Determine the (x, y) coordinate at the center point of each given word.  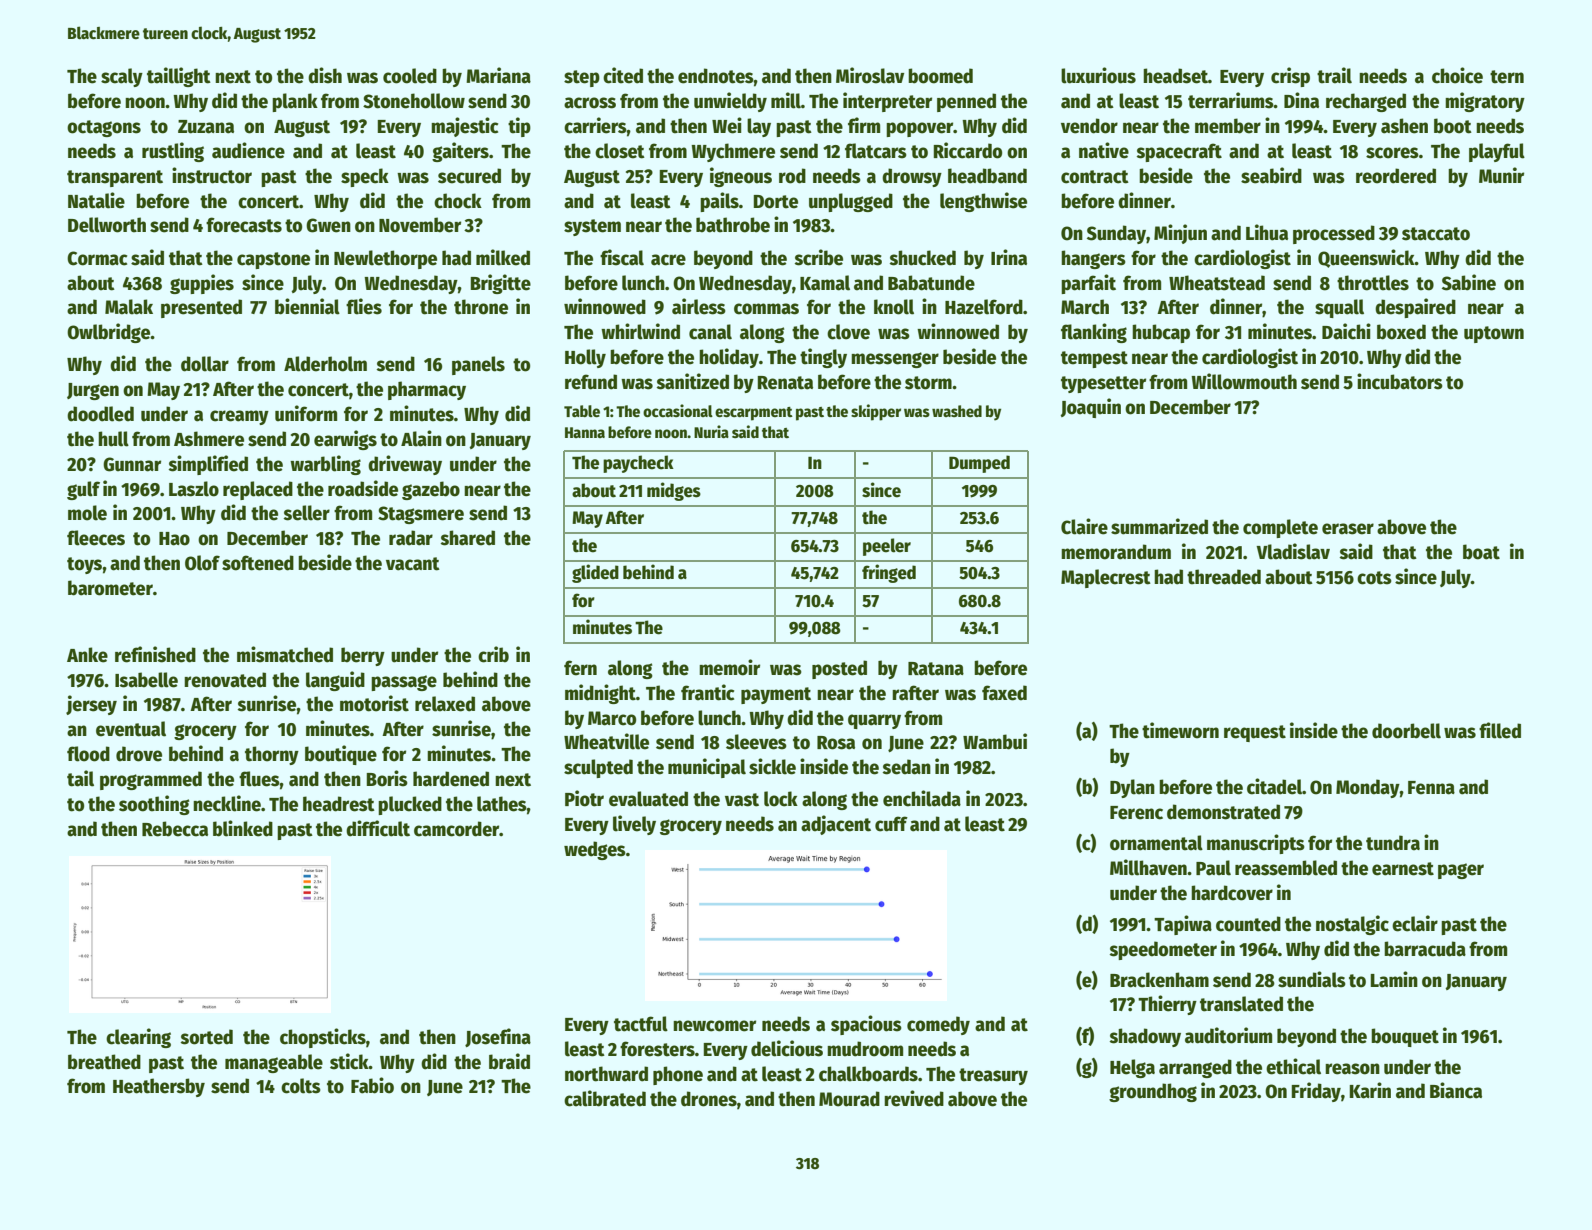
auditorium (1228, 1035)
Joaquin (1090, 408)
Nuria (711, 431)
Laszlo (194, 489)
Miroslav (870, 75)
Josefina (498, 1037)
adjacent (836, 825)
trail (1334, 75)
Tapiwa (1183, 925)
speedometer (1163, 950)
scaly (122, 77)
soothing (154, 805)
